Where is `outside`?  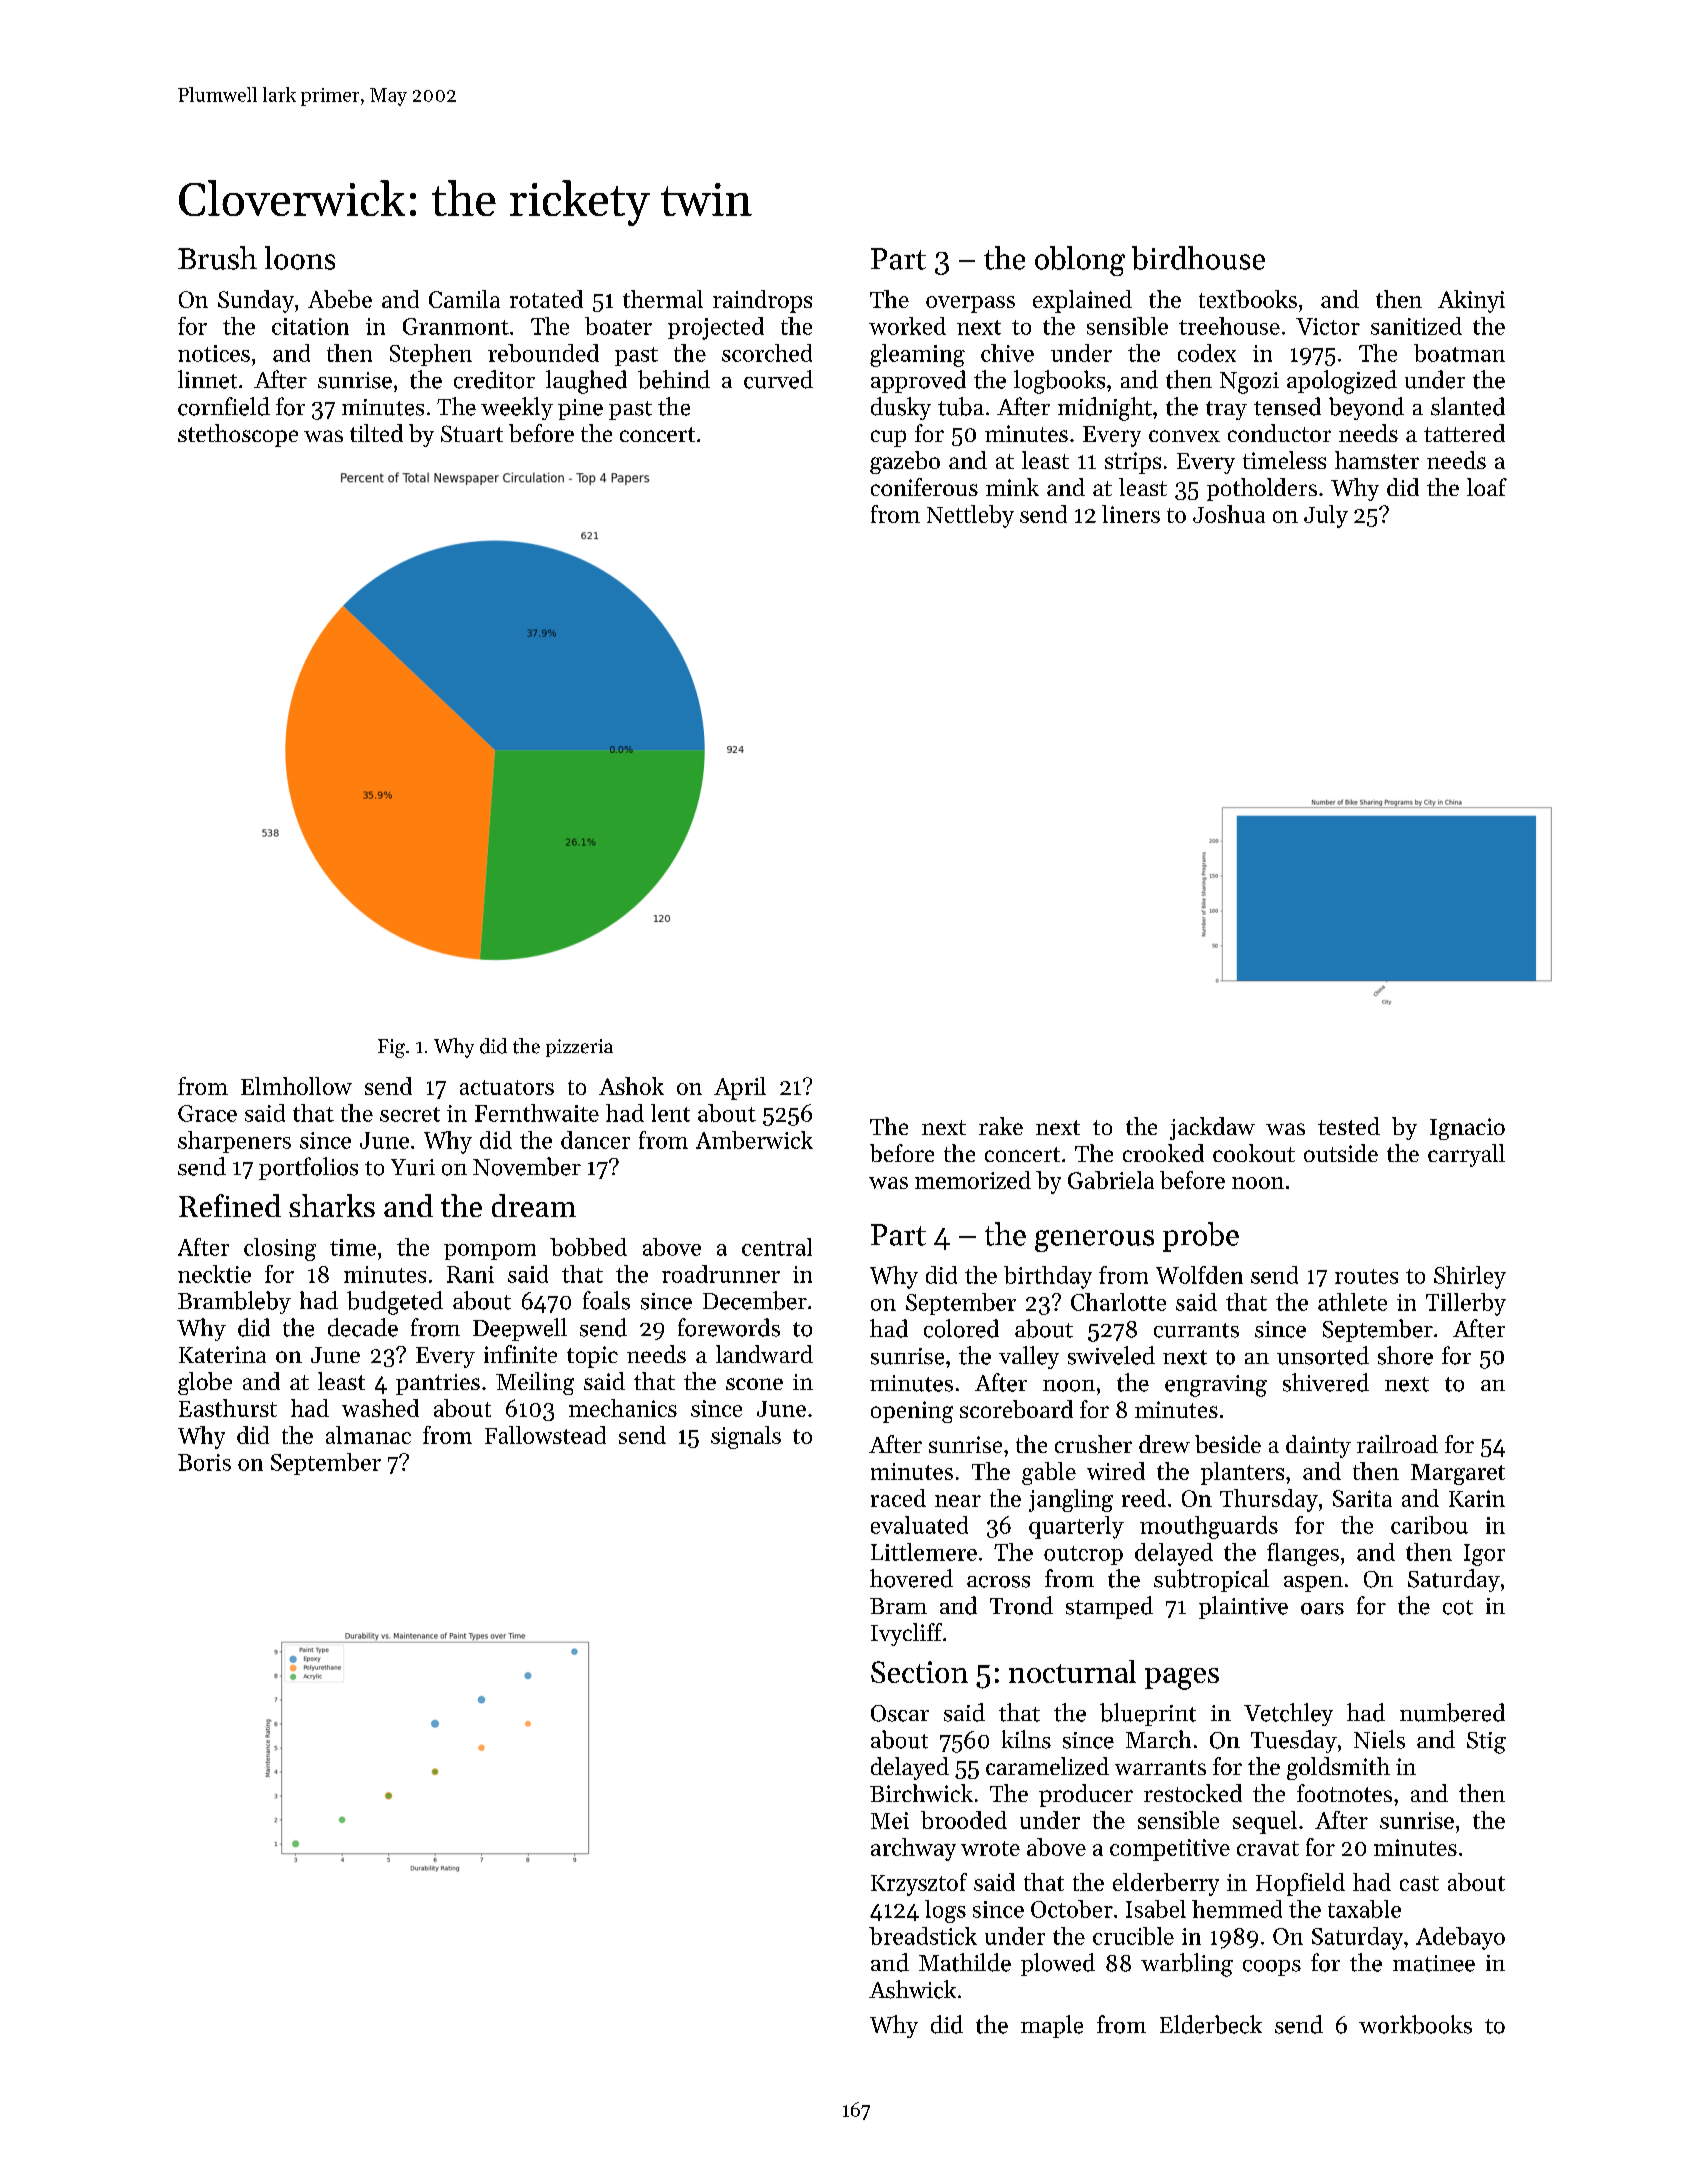 outside is located at coordinates (1341, 1153).
